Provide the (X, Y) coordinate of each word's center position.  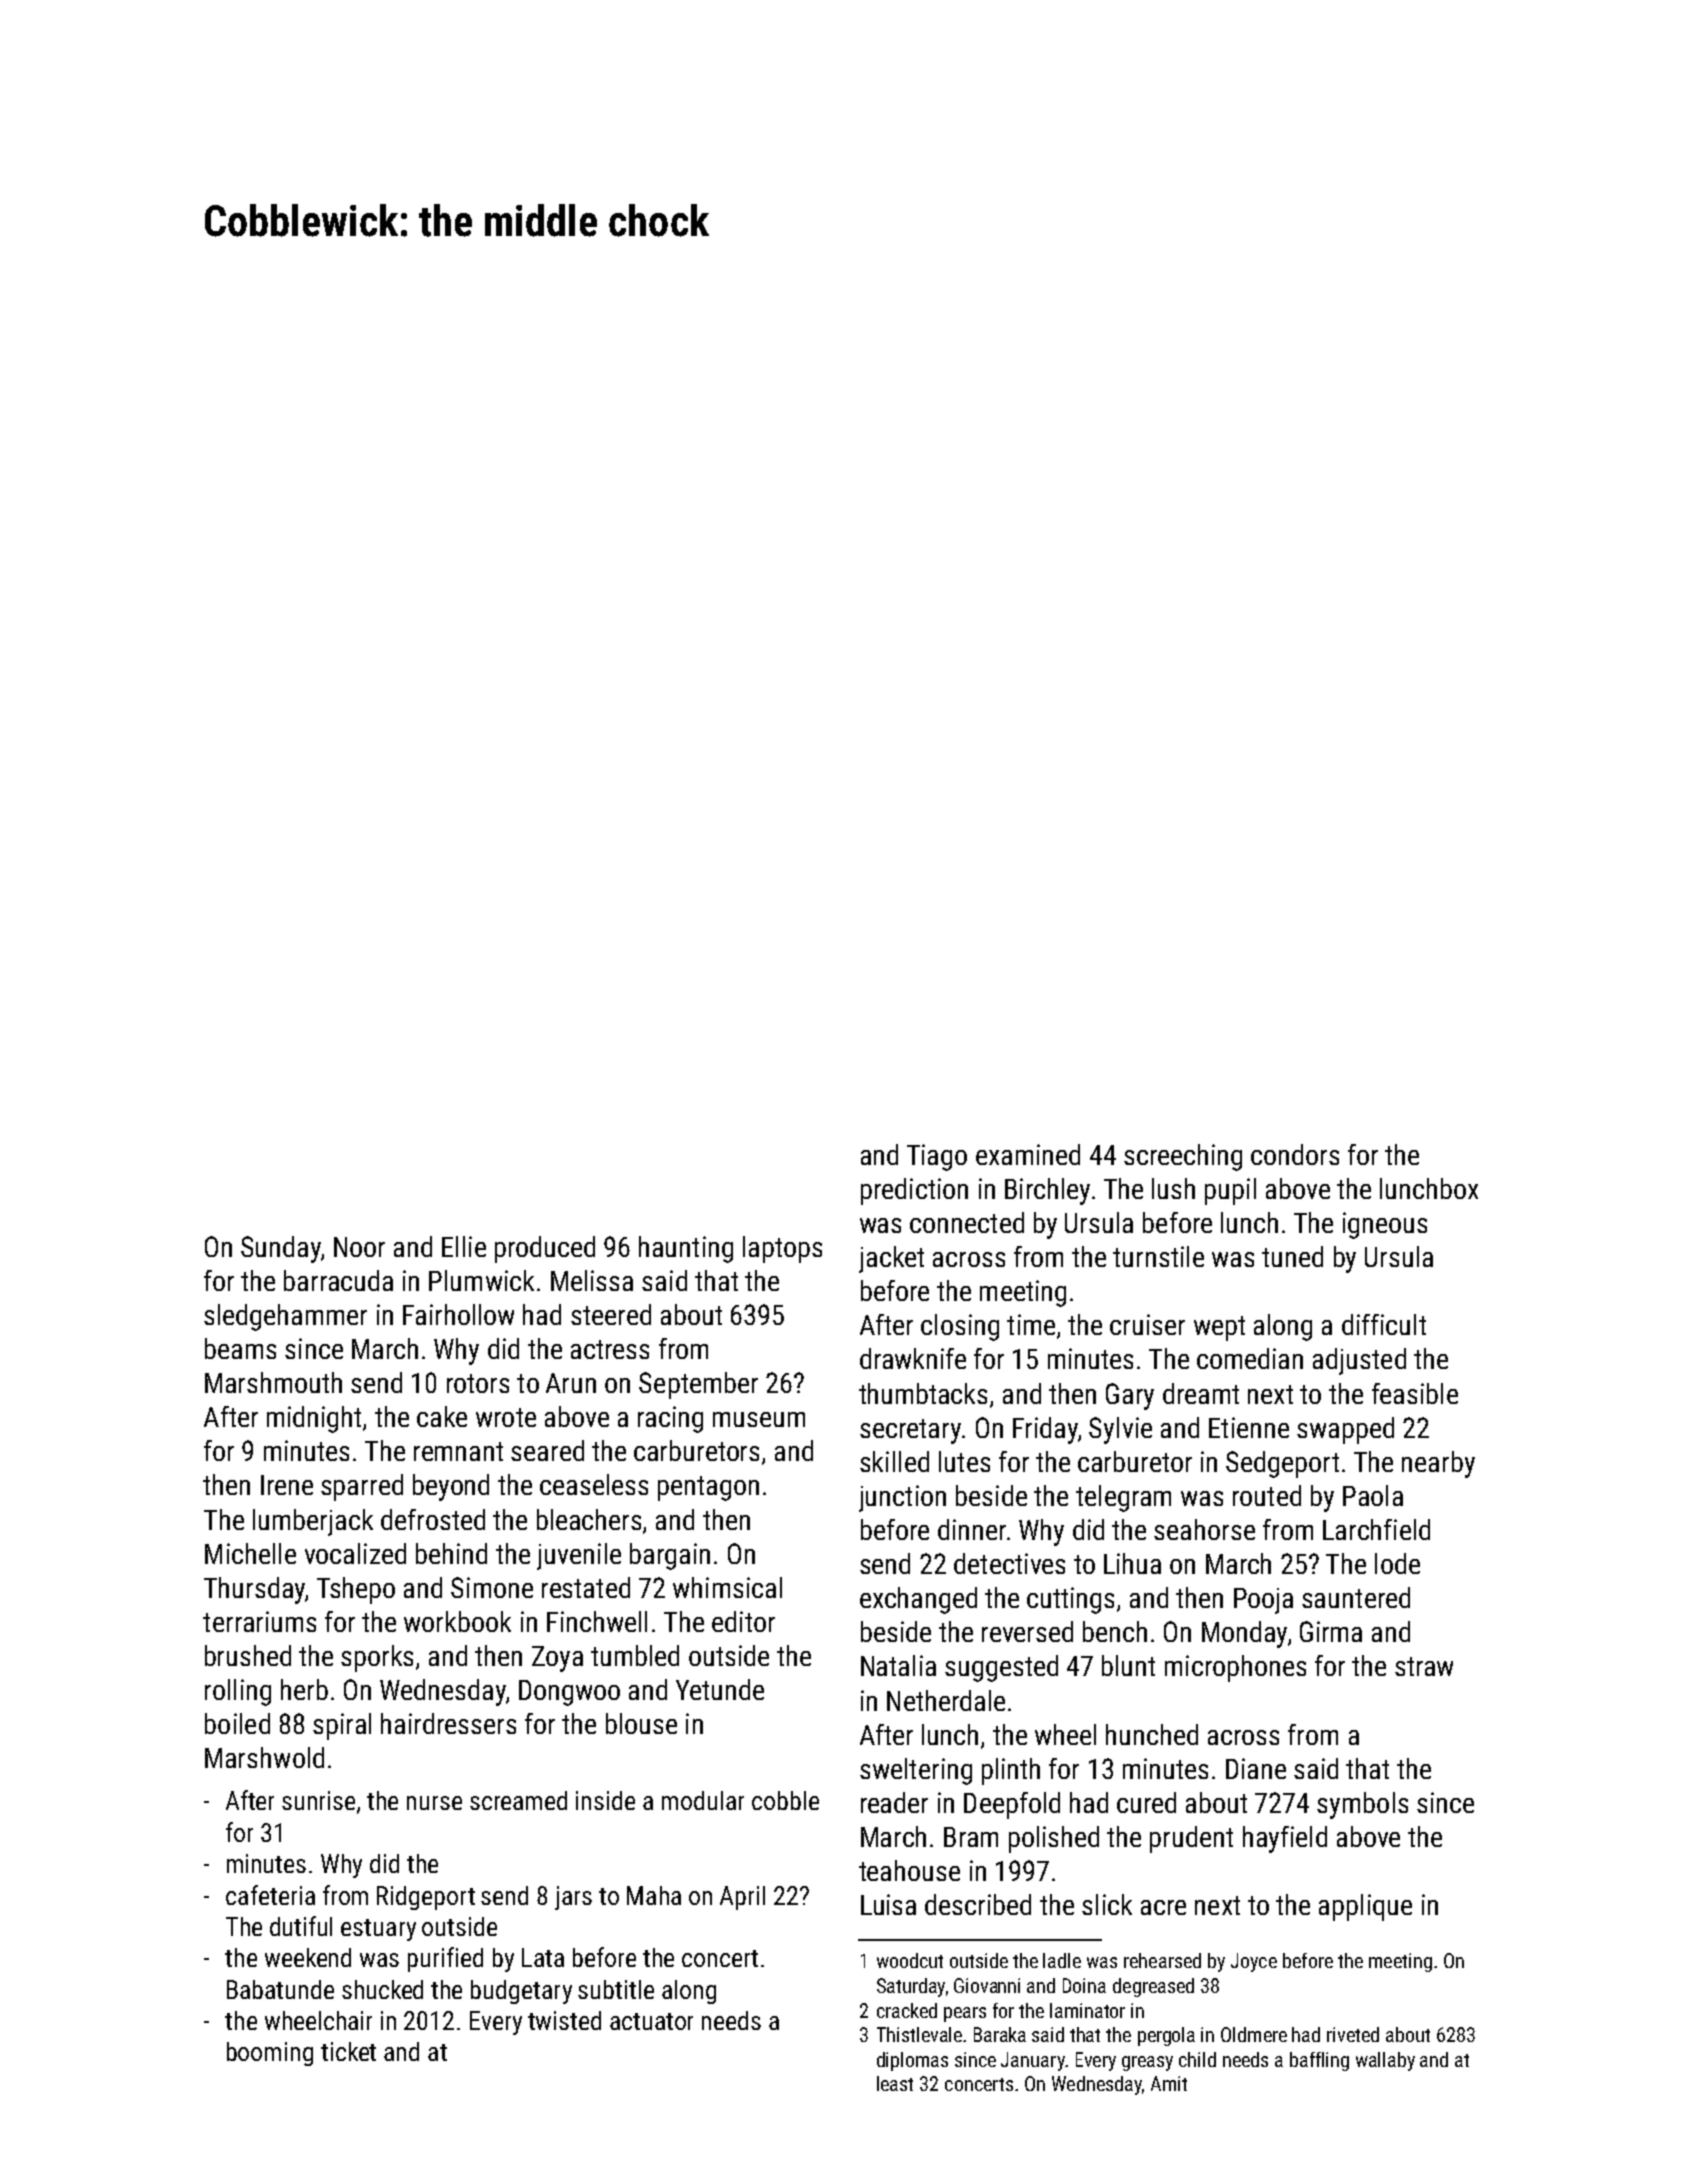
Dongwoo (569, 1693)
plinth (1011, 1771)
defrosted (433, 1519)
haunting (686, 1249)
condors (1295, 1154)
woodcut (910, 1960)
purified (445, 1959)
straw (1424, 1666)
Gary (1130, 1396)
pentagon (708, 1488)
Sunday (281, 1249)
